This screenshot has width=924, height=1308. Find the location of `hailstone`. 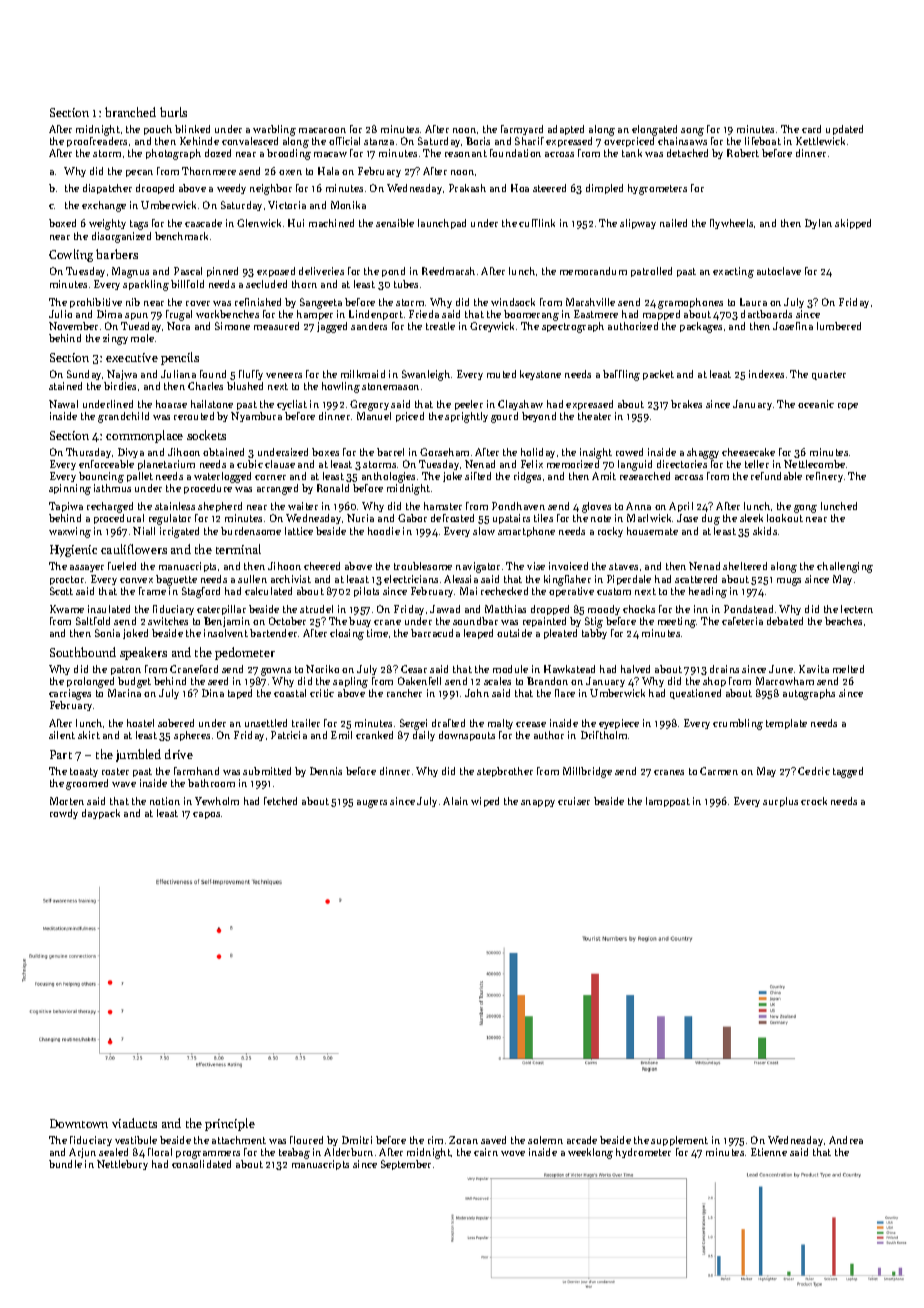

hailstone is located at coordinates (212, 404).
